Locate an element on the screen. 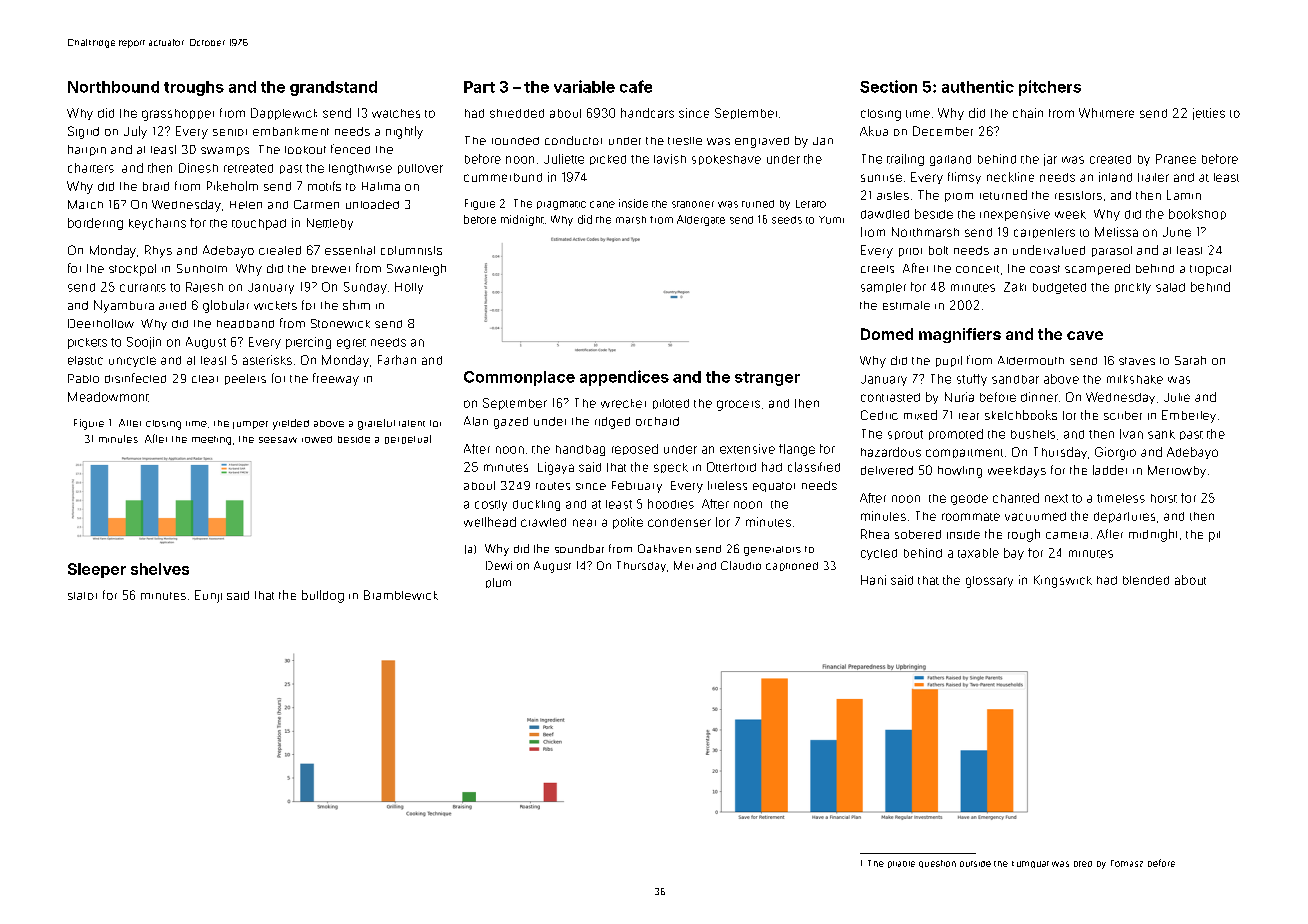 The height and width of the screenshot is (924, 1308). Eunji is located at coordinates (208, 596).
